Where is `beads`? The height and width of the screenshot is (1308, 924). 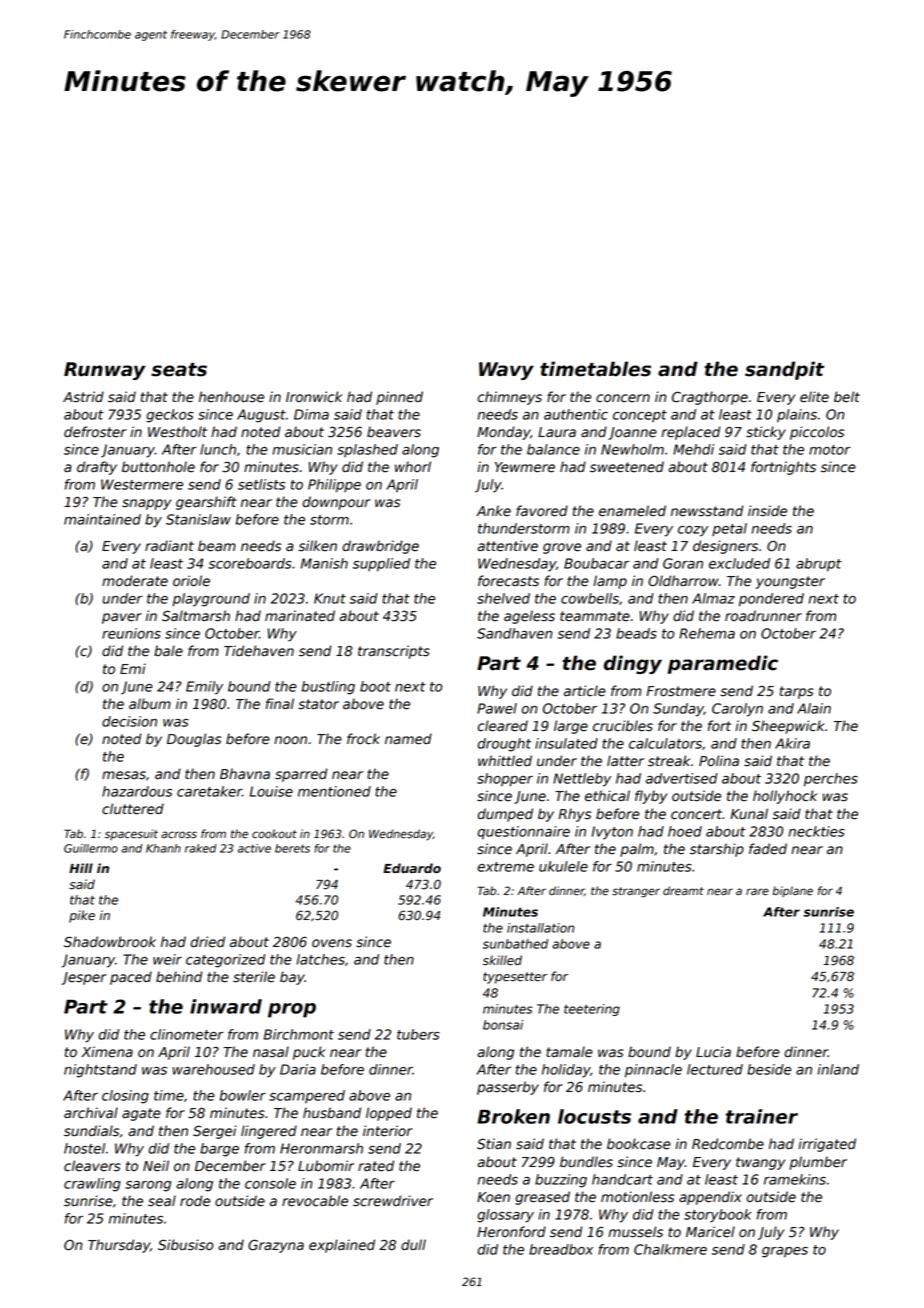
beads is located at coordinates (636, 633).
